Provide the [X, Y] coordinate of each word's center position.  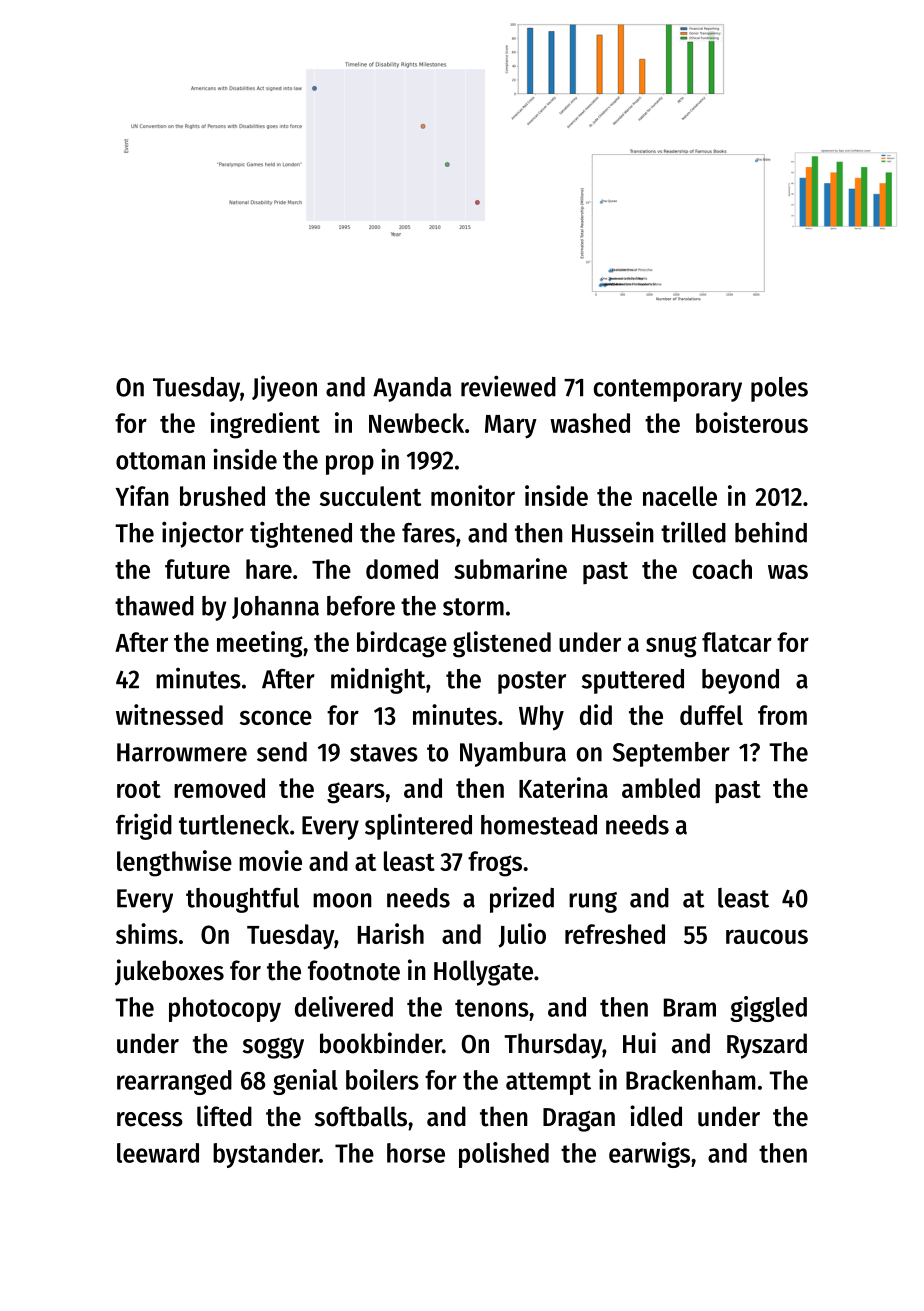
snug [671, 647]
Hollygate [483, 973]
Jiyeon [284, 388]
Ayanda [412, 389]
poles [779, 389]
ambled [661, 788]
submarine [510, 568]
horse [416, 1153]
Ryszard [767, 1046]
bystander [266, 1155]
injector [203, 534]
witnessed [169, 714]
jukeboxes [169, 972]
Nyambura [513, 754]
